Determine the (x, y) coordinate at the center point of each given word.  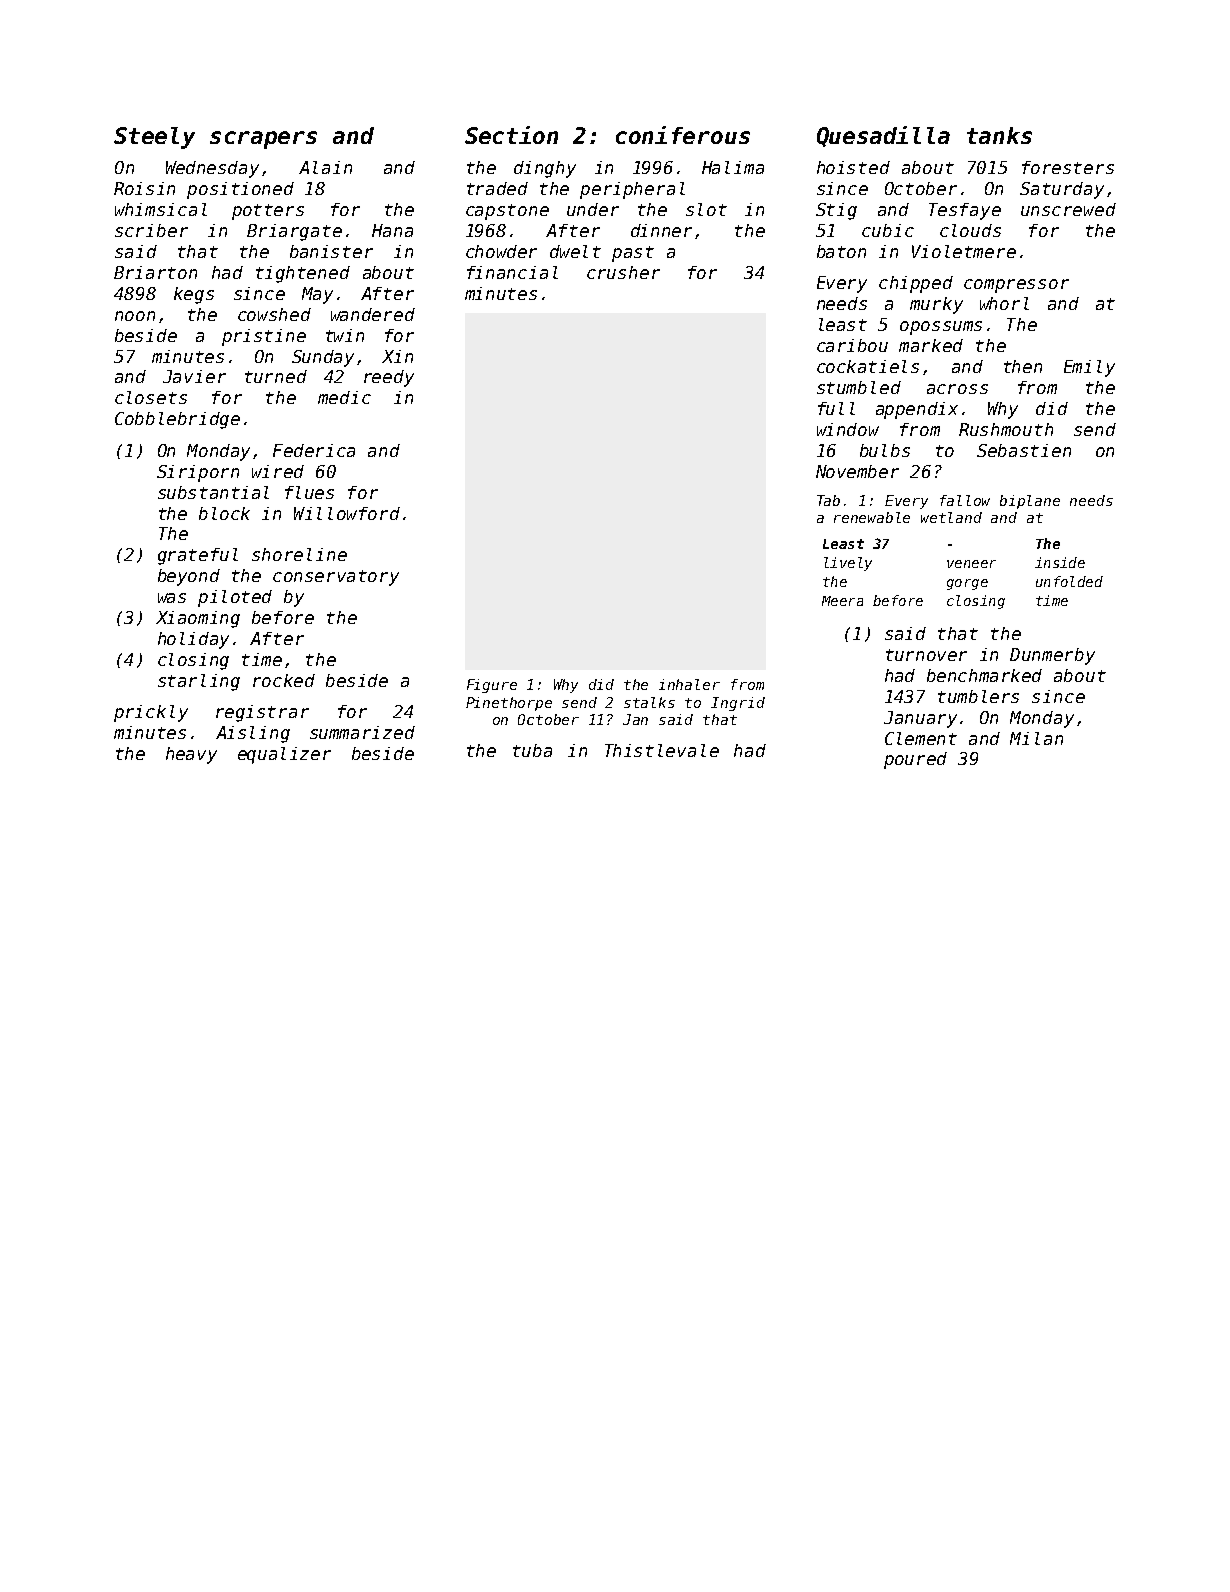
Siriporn (198, 473)
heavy (191, 755)
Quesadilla (883, 136)
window (848, 429)
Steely (154, 138)
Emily (1089, 368)
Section (511, 135)
